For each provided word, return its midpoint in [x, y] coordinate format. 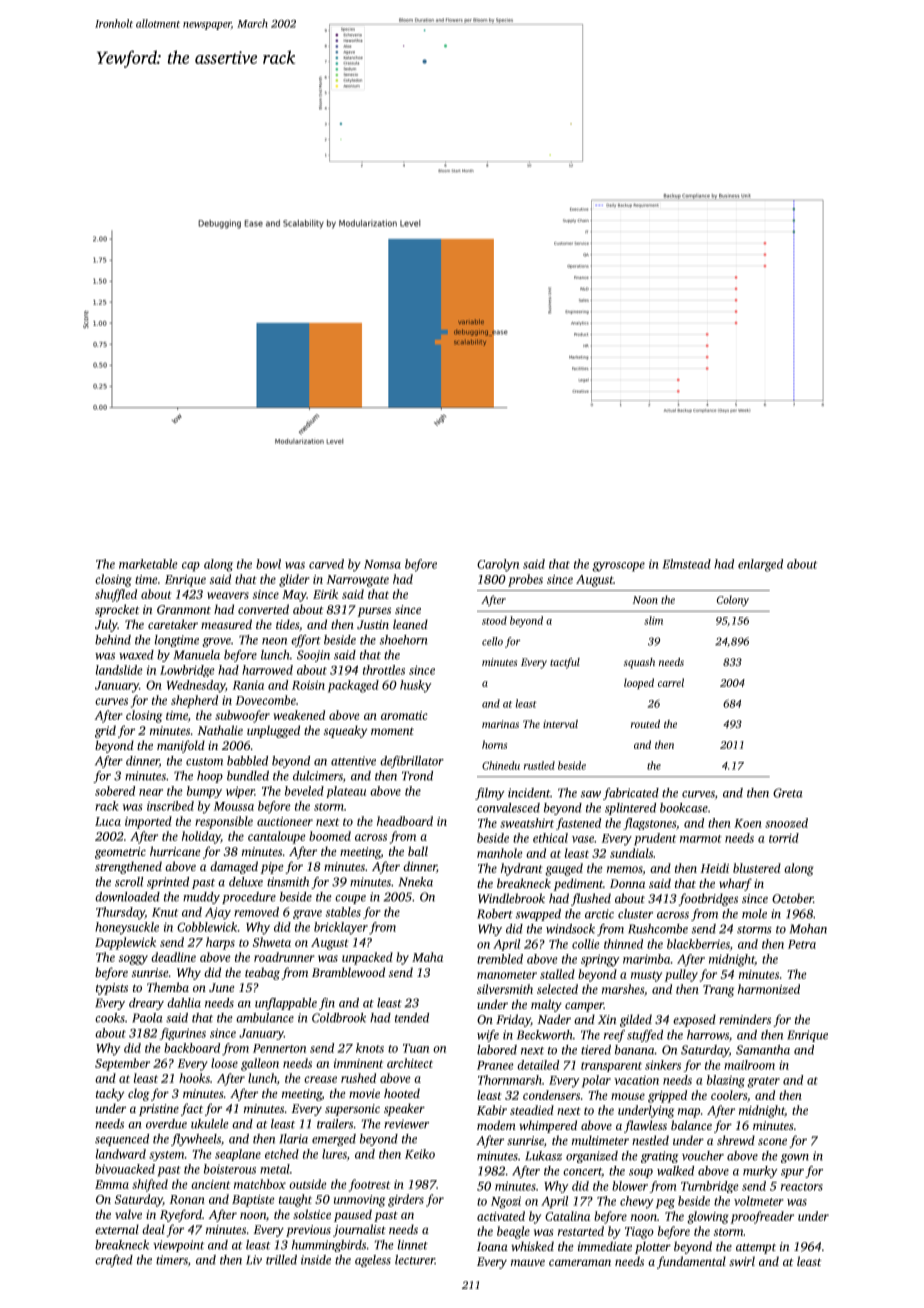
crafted [114, 1261]
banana [635, 1050]
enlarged [760, 565]
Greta [788, 793]
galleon [260, 1064]
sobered [115, 791]
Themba [168, 987]
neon [274, 641]
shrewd [736, 1140]
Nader [554, 1019]
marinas [500, 724]
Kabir [492, 1110]
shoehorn [404, 640]
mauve [528, 1262]
